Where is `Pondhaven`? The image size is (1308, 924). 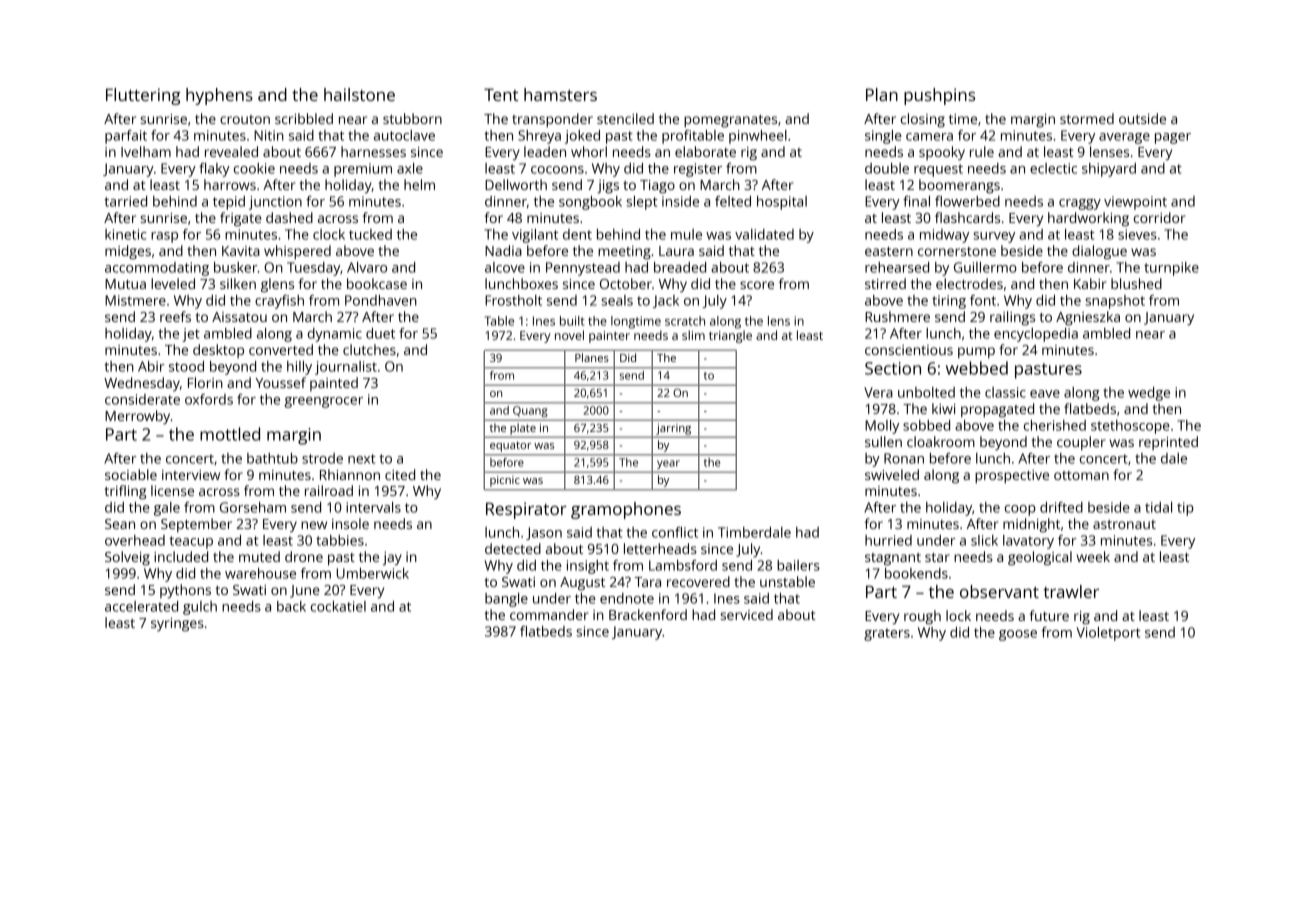 Pondhaven is located at coordinates (381, 300).
